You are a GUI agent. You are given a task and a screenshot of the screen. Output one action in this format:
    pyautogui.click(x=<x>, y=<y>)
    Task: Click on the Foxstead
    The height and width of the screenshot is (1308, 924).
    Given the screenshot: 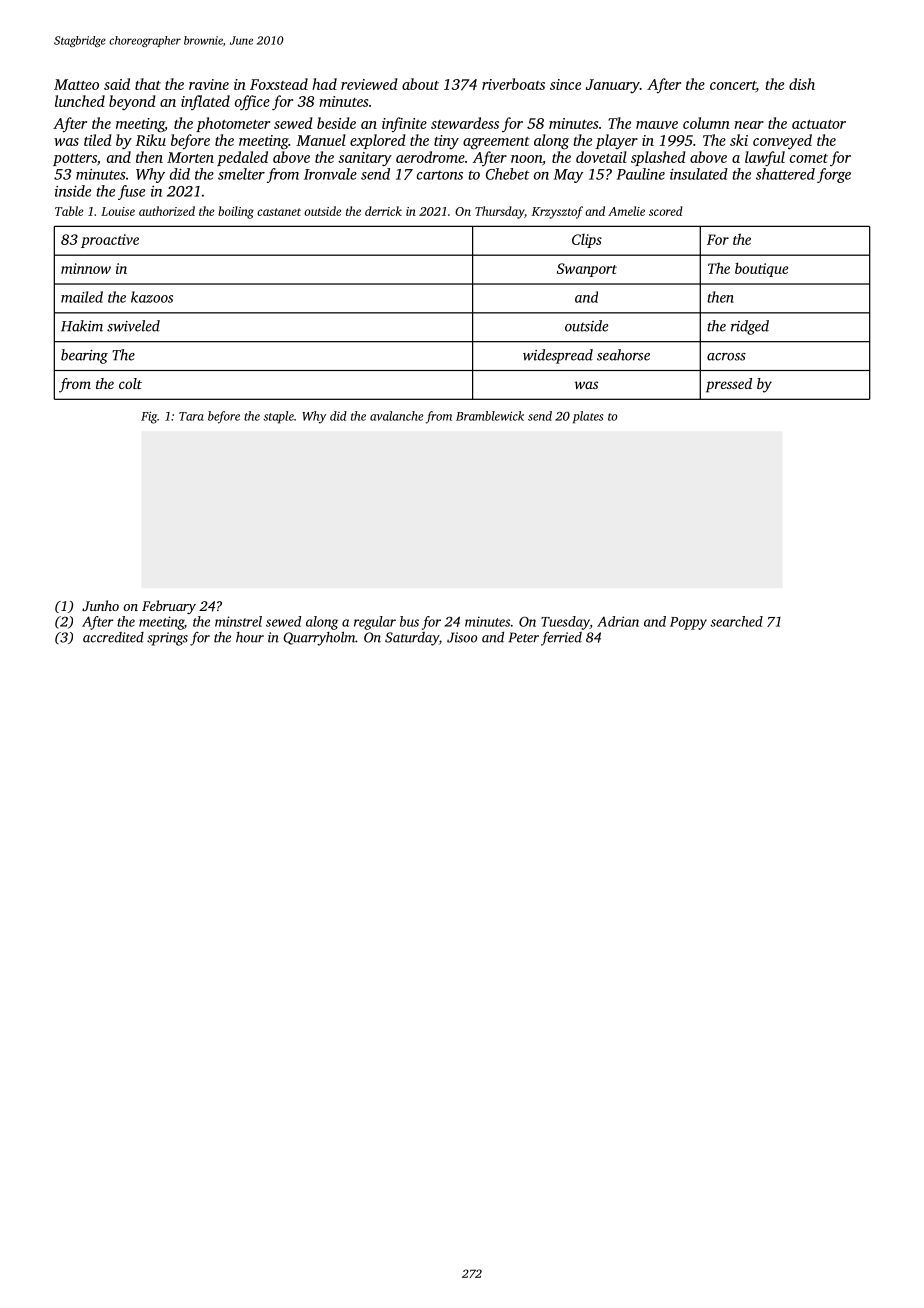 What is the action you would take?
    pyautogui.click(x=279, y=84)
